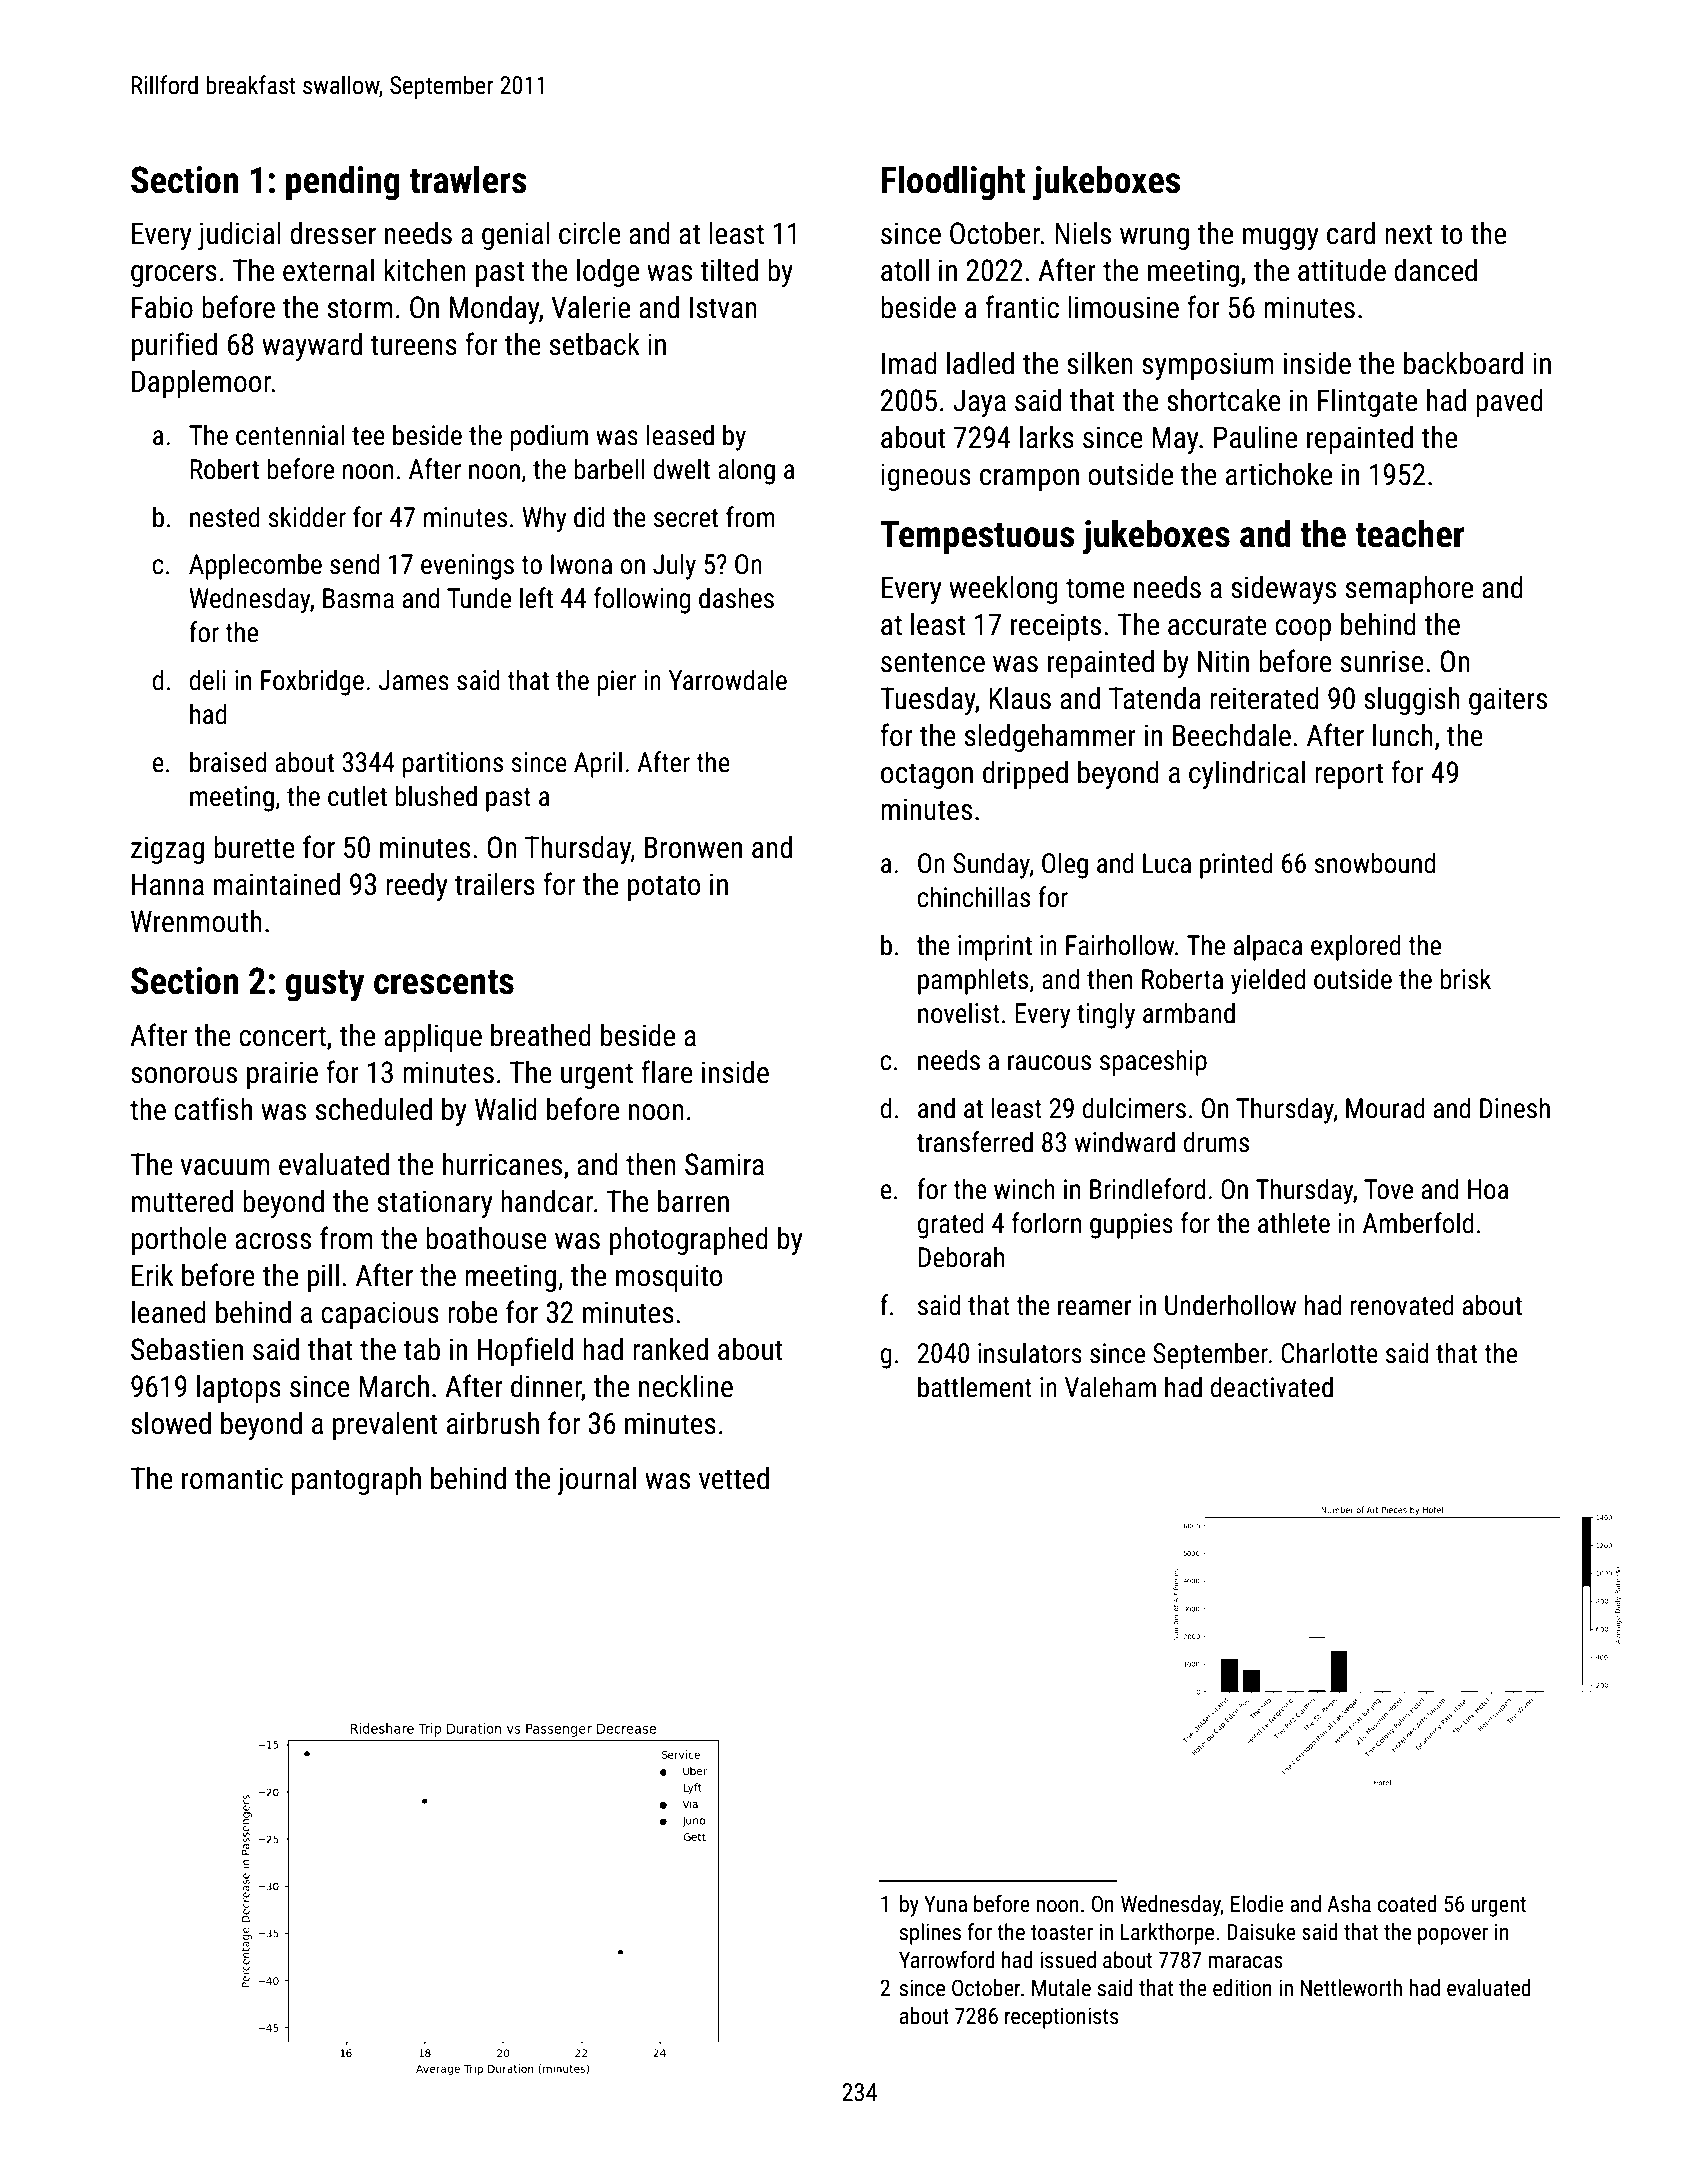  I want to click on Dinesh, so click(1515, 1108).
